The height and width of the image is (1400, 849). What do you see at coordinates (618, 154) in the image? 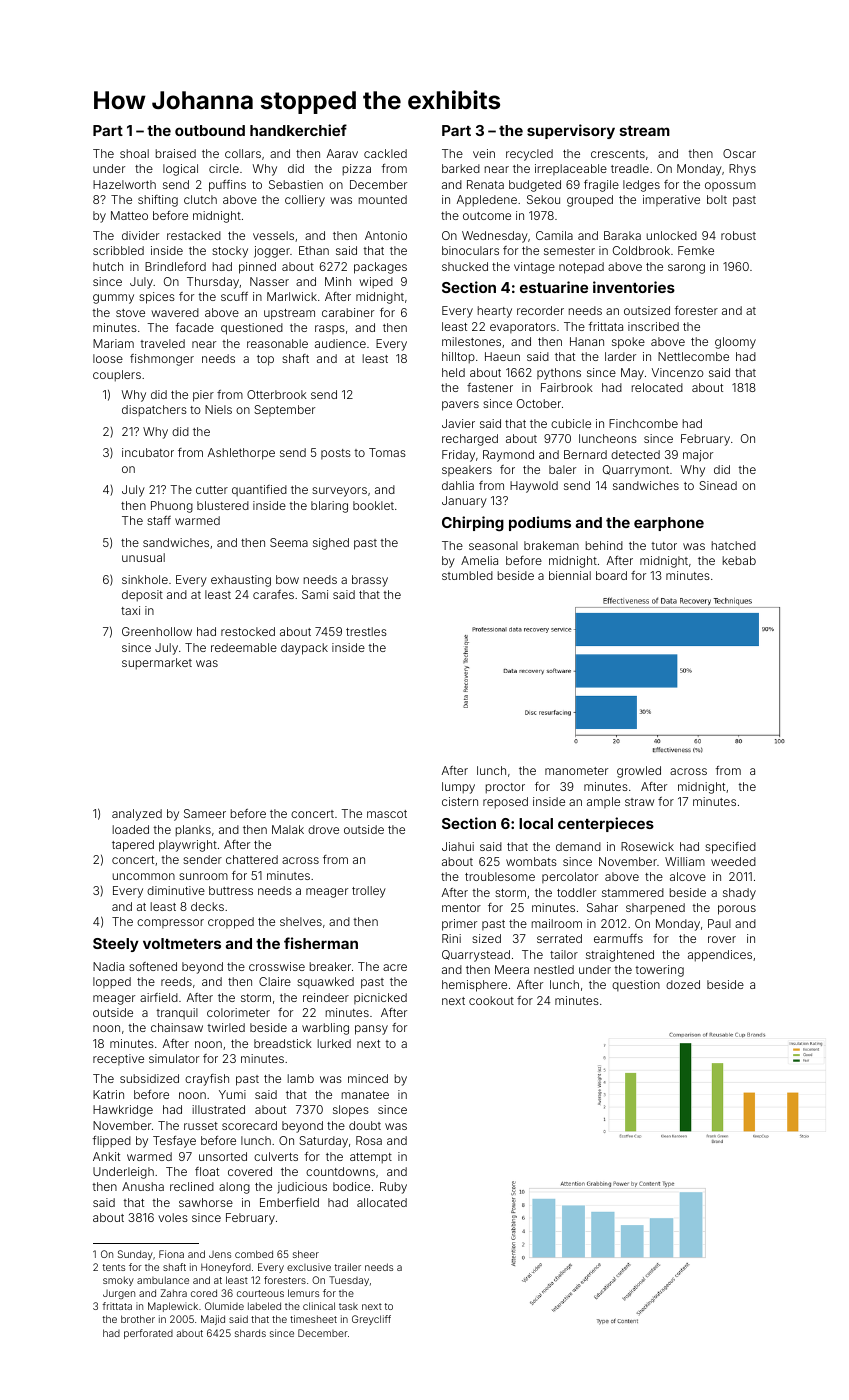
I see `crescents` at bounding box center [618, 154].
